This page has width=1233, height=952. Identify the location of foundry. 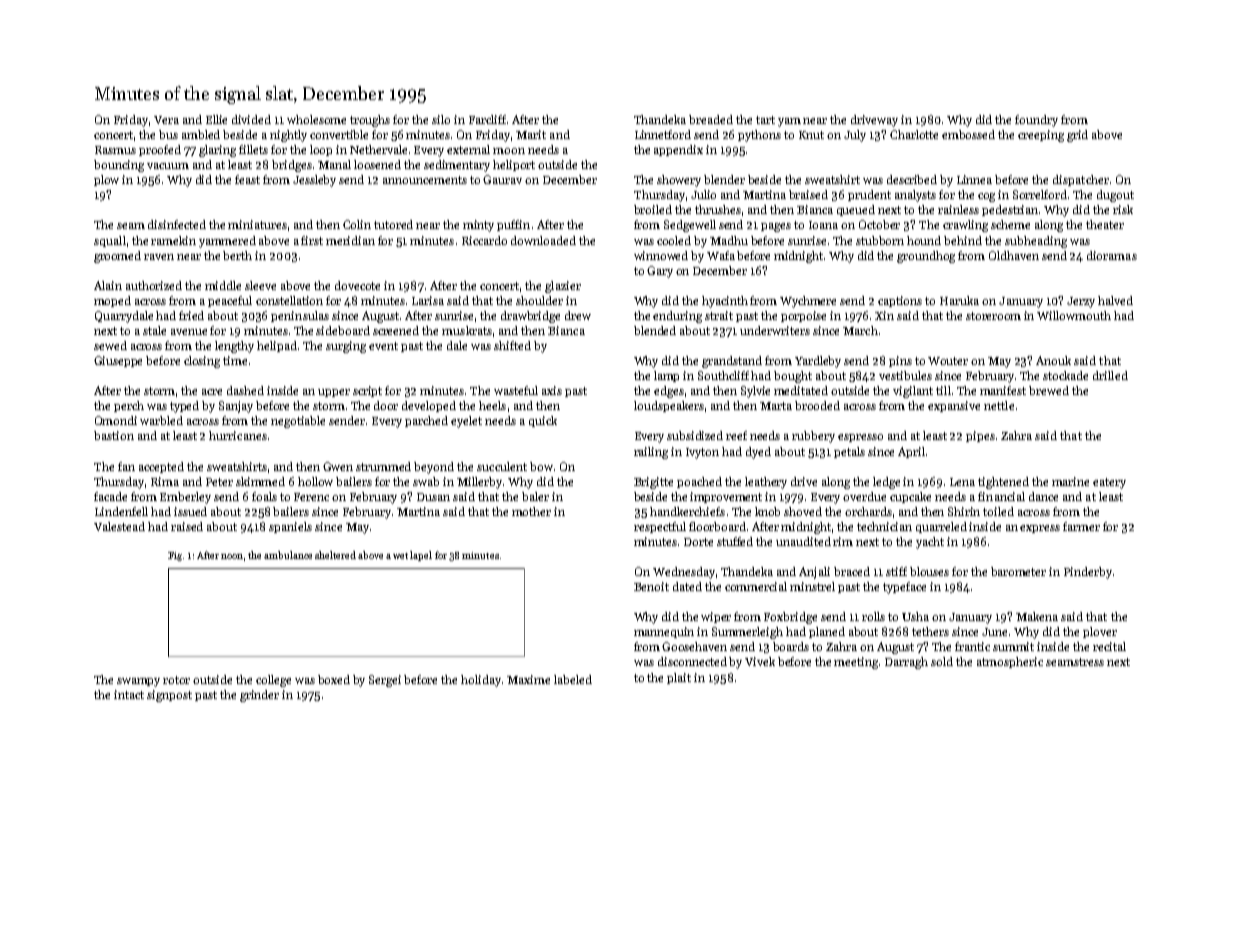
(1036, 121).
